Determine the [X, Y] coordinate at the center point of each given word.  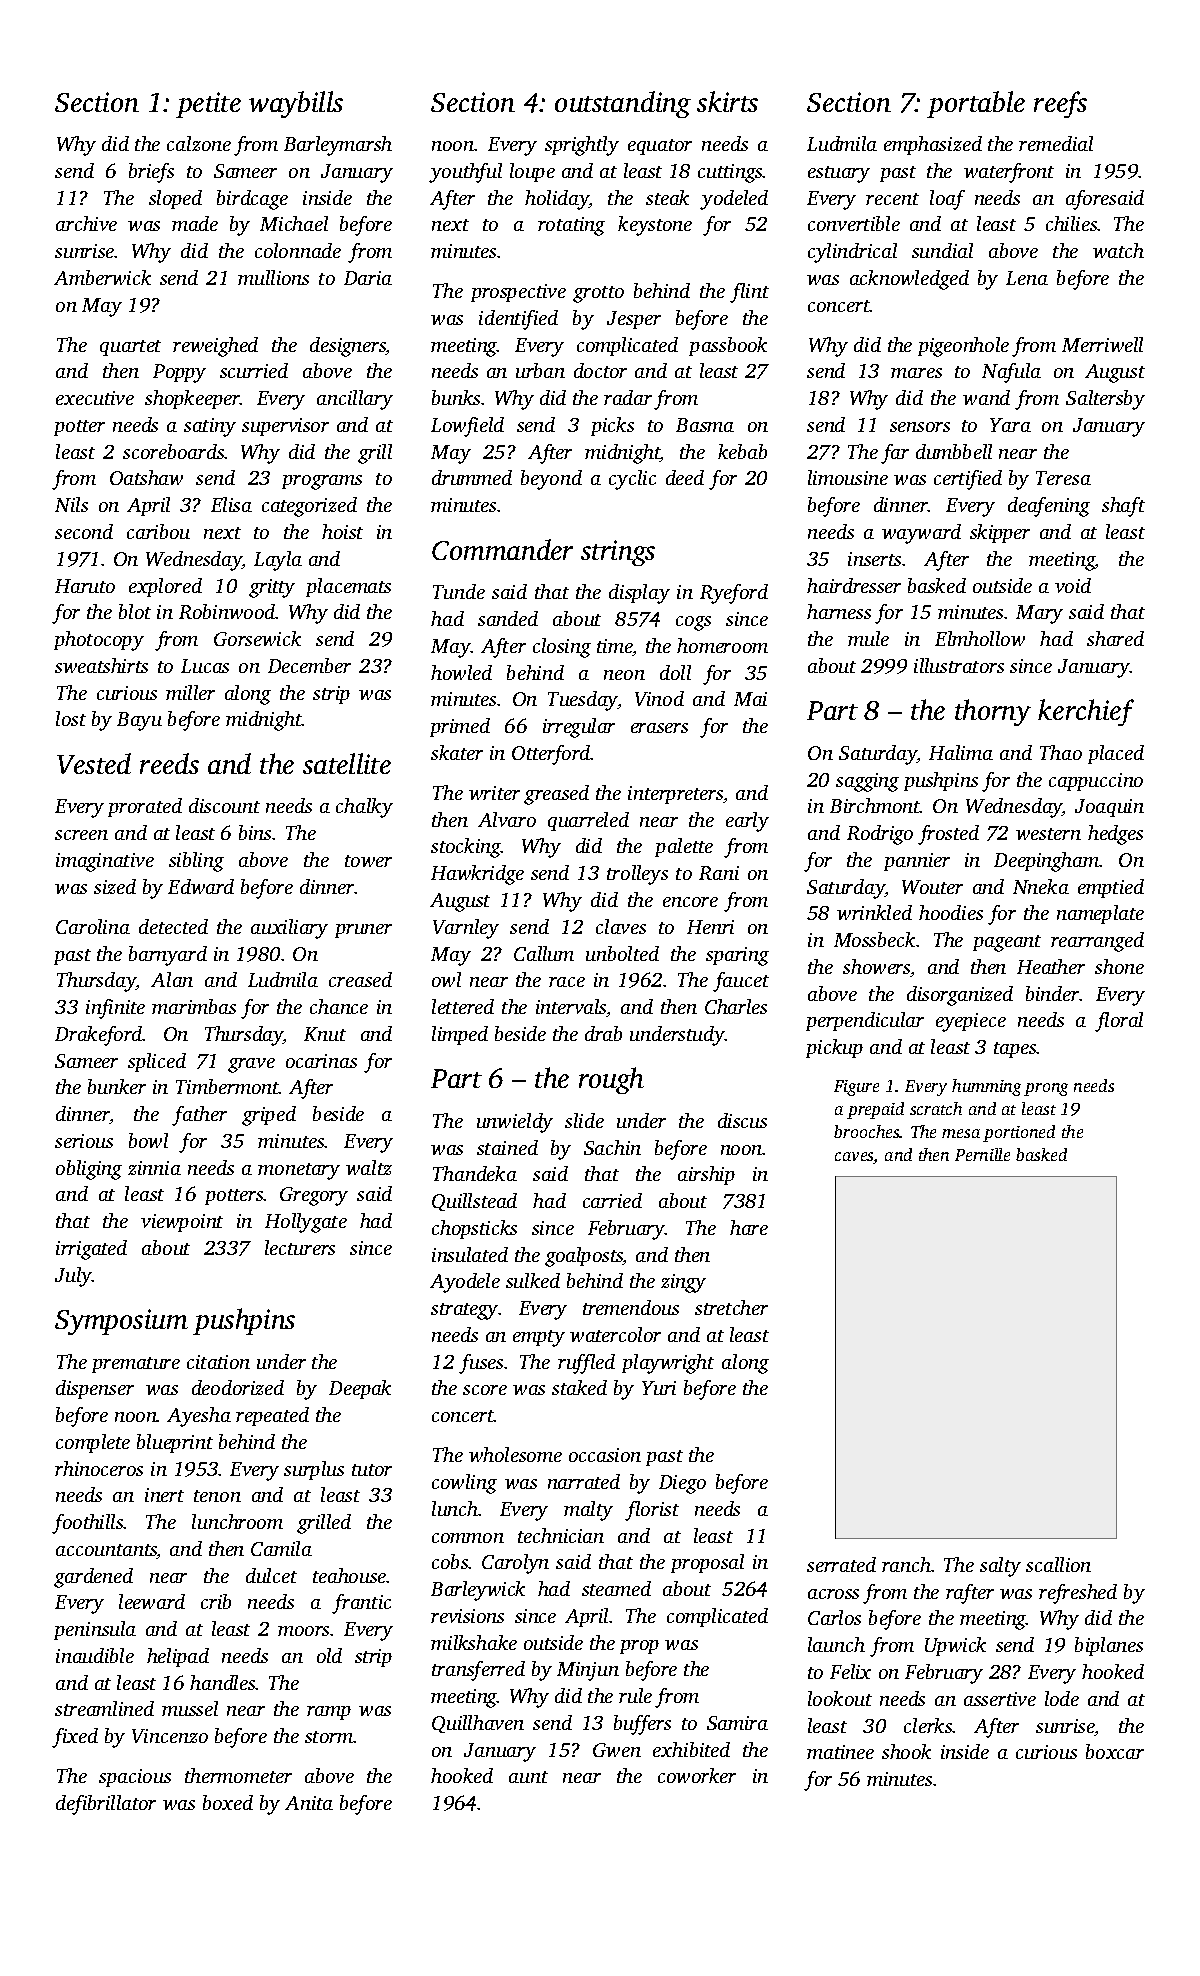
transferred [478, 1671]
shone [1119, 966]
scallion [1058, 1564]
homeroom [722, 645]
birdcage [252, 200]
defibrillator [106, 1805]
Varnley [466, 929]
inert [164, 1495]
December [309, 665]
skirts [727, 101]
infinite [115, 1009]
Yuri [659, 1388]
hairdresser [854, 585]
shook [906, 1751]
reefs [1060, 104]
